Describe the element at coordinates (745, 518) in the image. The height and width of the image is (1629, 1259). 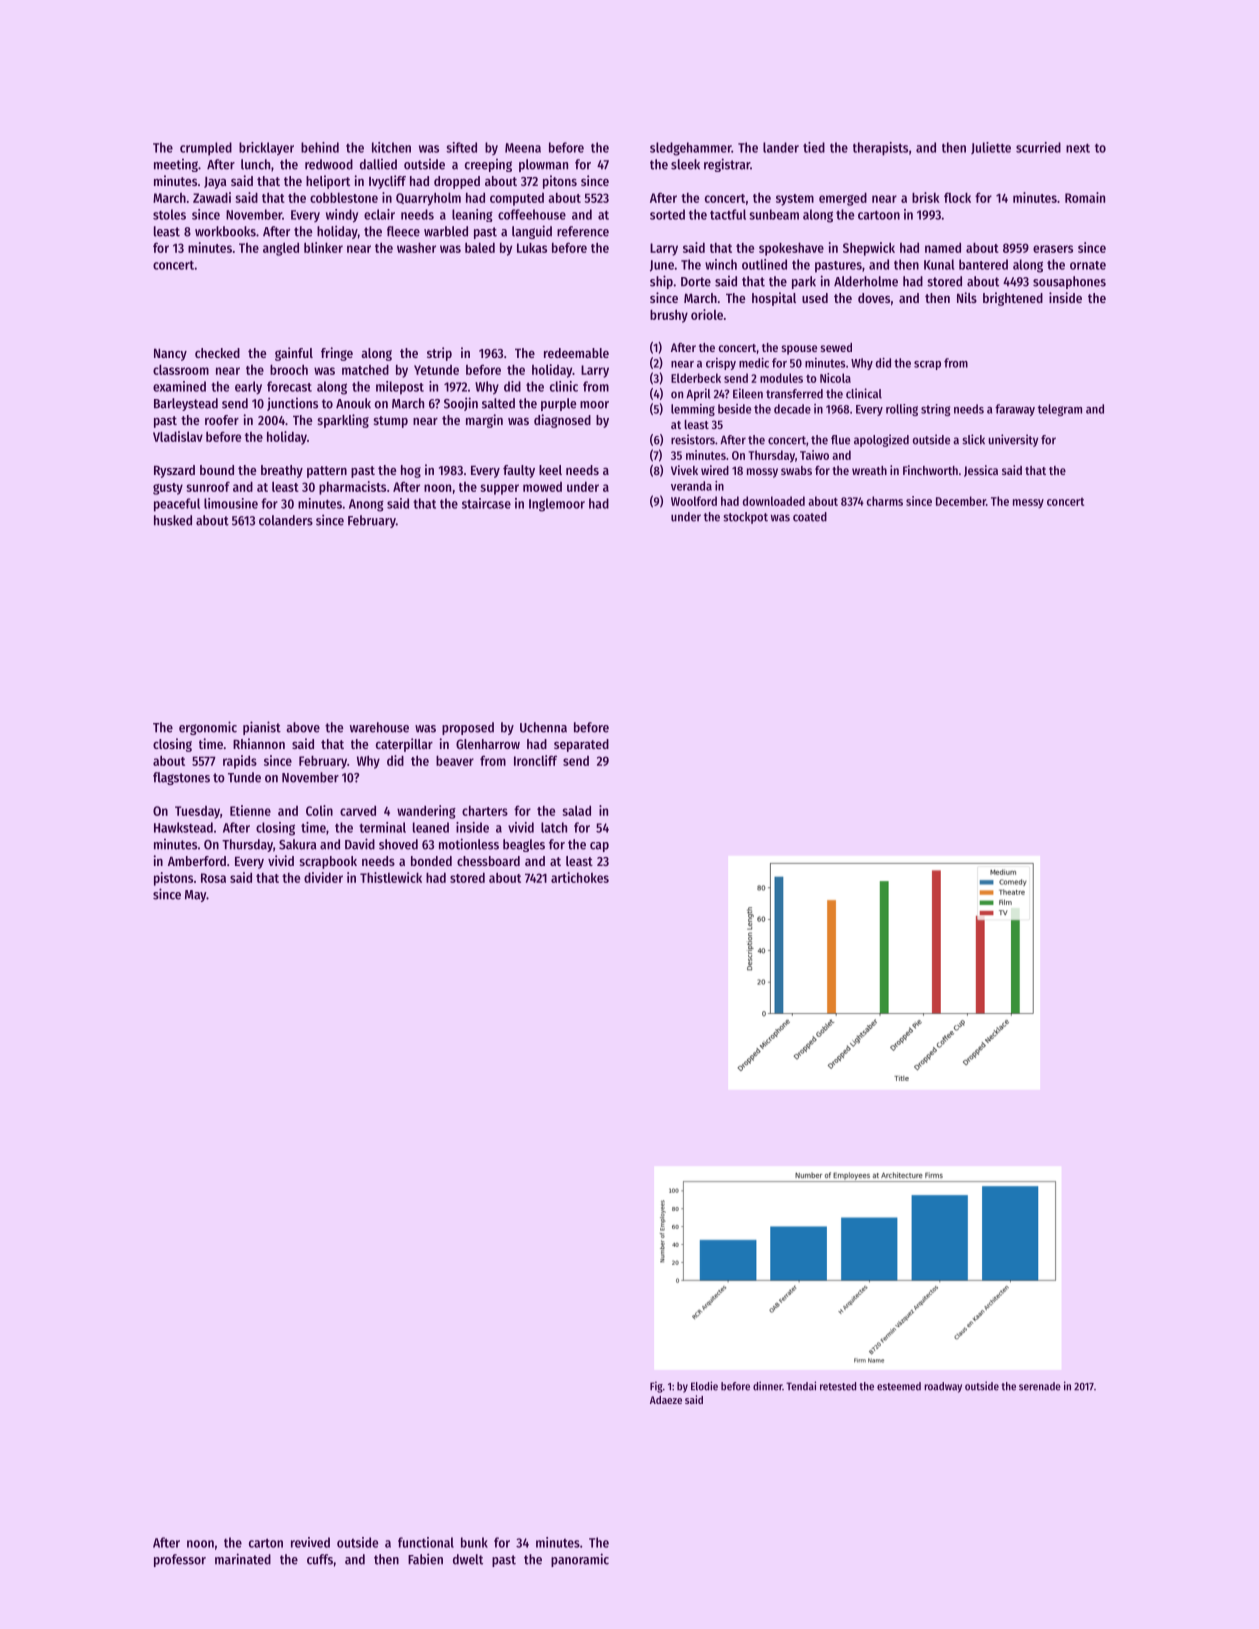
I see `stockpot` at that location.
